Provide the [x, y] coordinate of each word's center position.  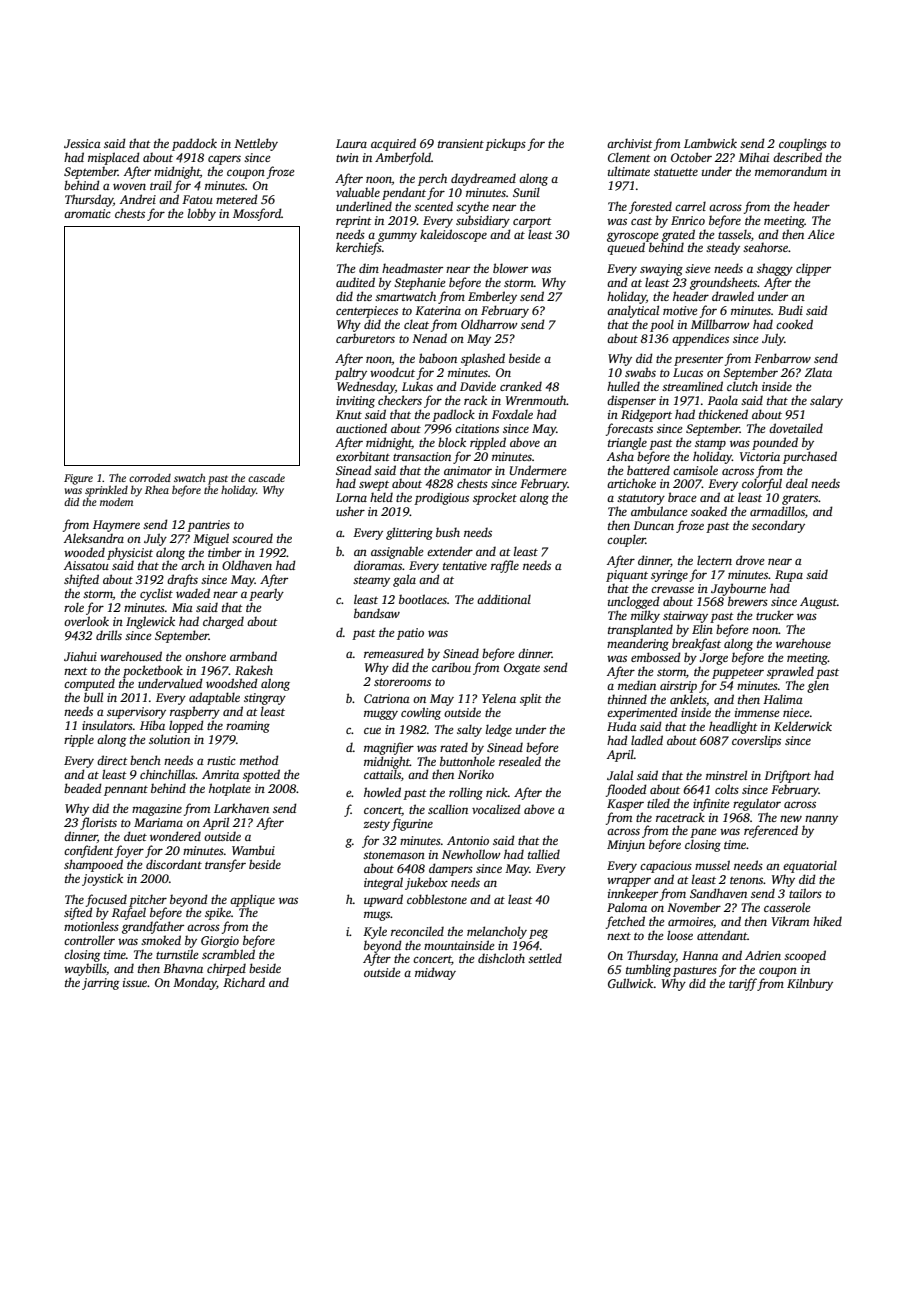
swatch [190, 478]
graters [800, 500]
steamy [371, 582]
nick [497, 792]
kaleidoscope [453, 235]
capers [224, 160]
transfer [225, 865]
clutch [742, 386]
